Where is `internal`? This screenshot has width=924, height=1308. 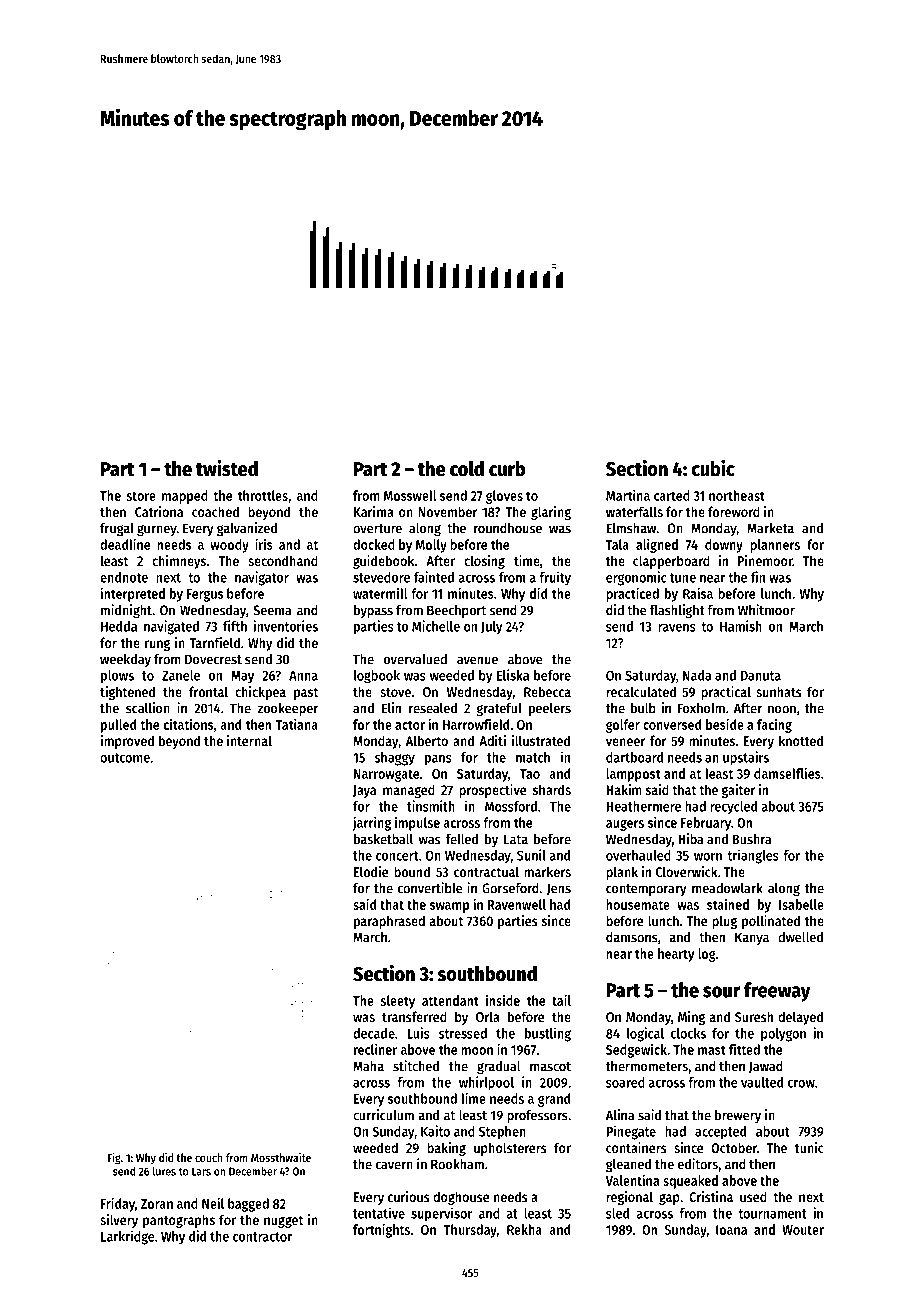 internal is located at coordinates (249, 740).
